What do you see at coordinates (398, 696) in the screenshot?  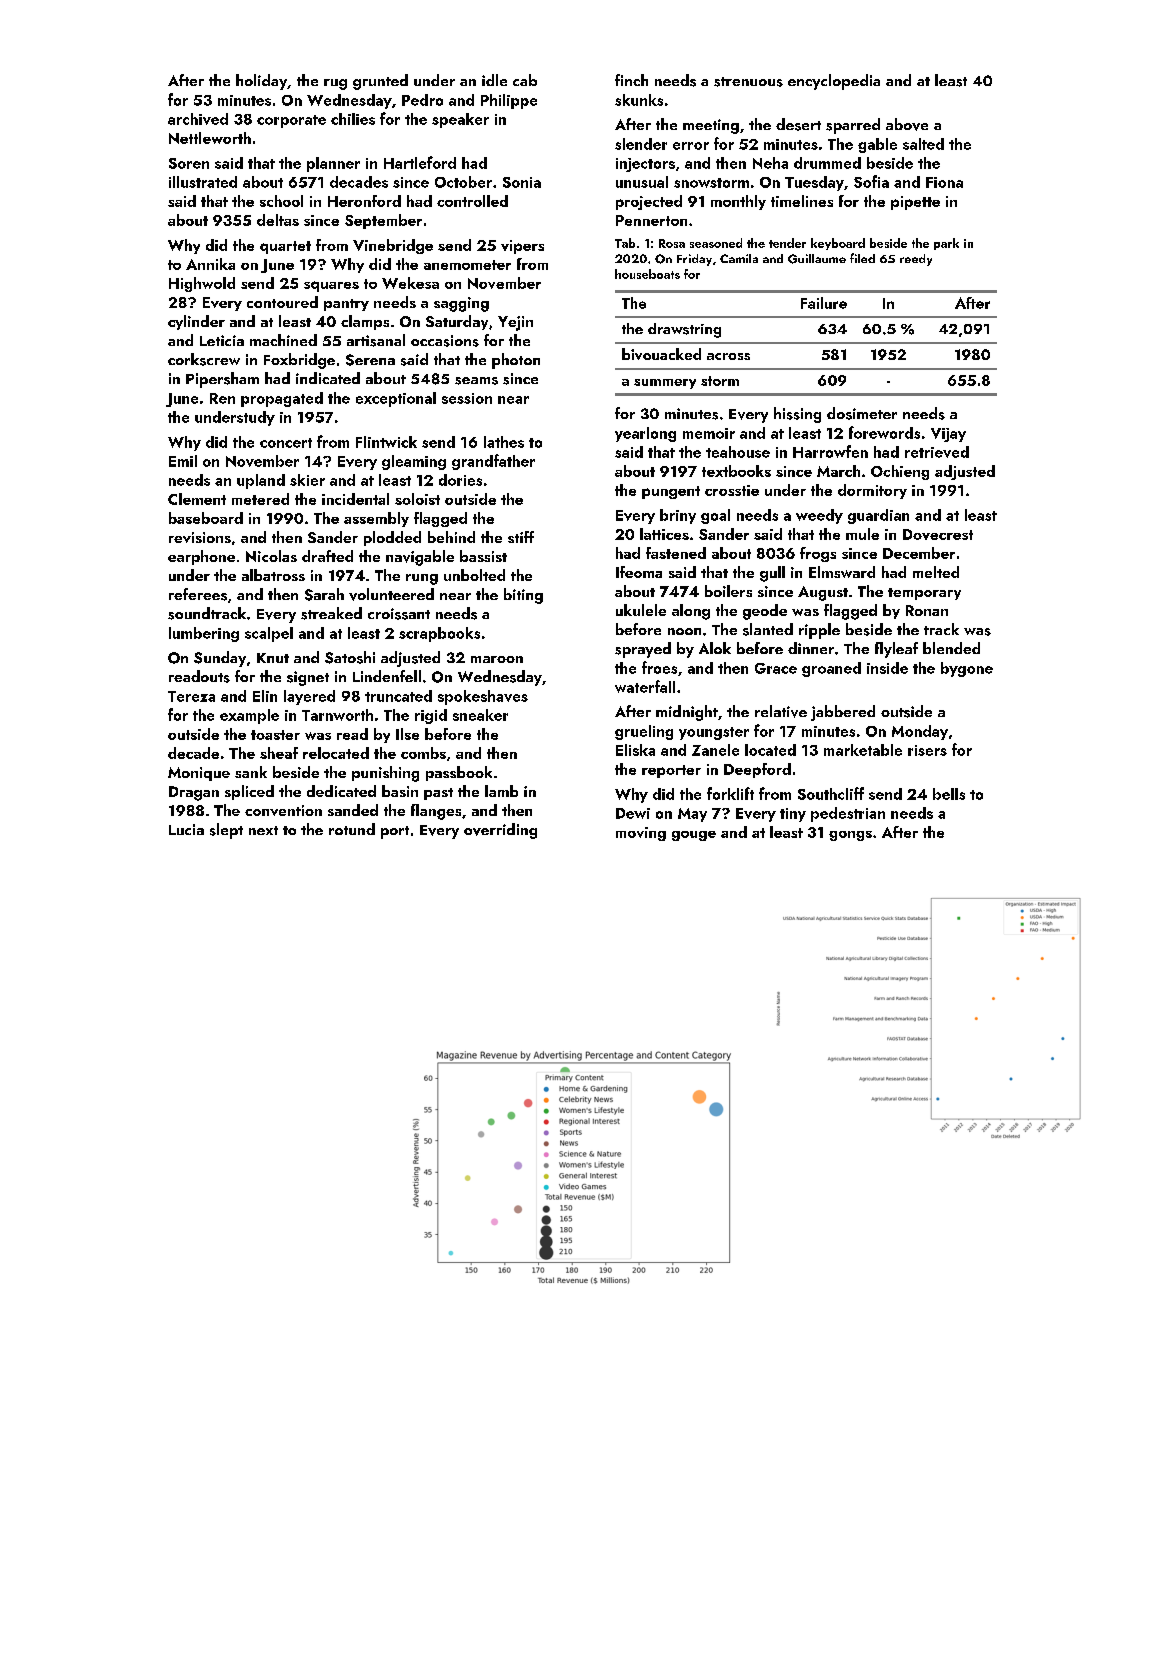 I see `truncated` at bounding box center [398, 696].
